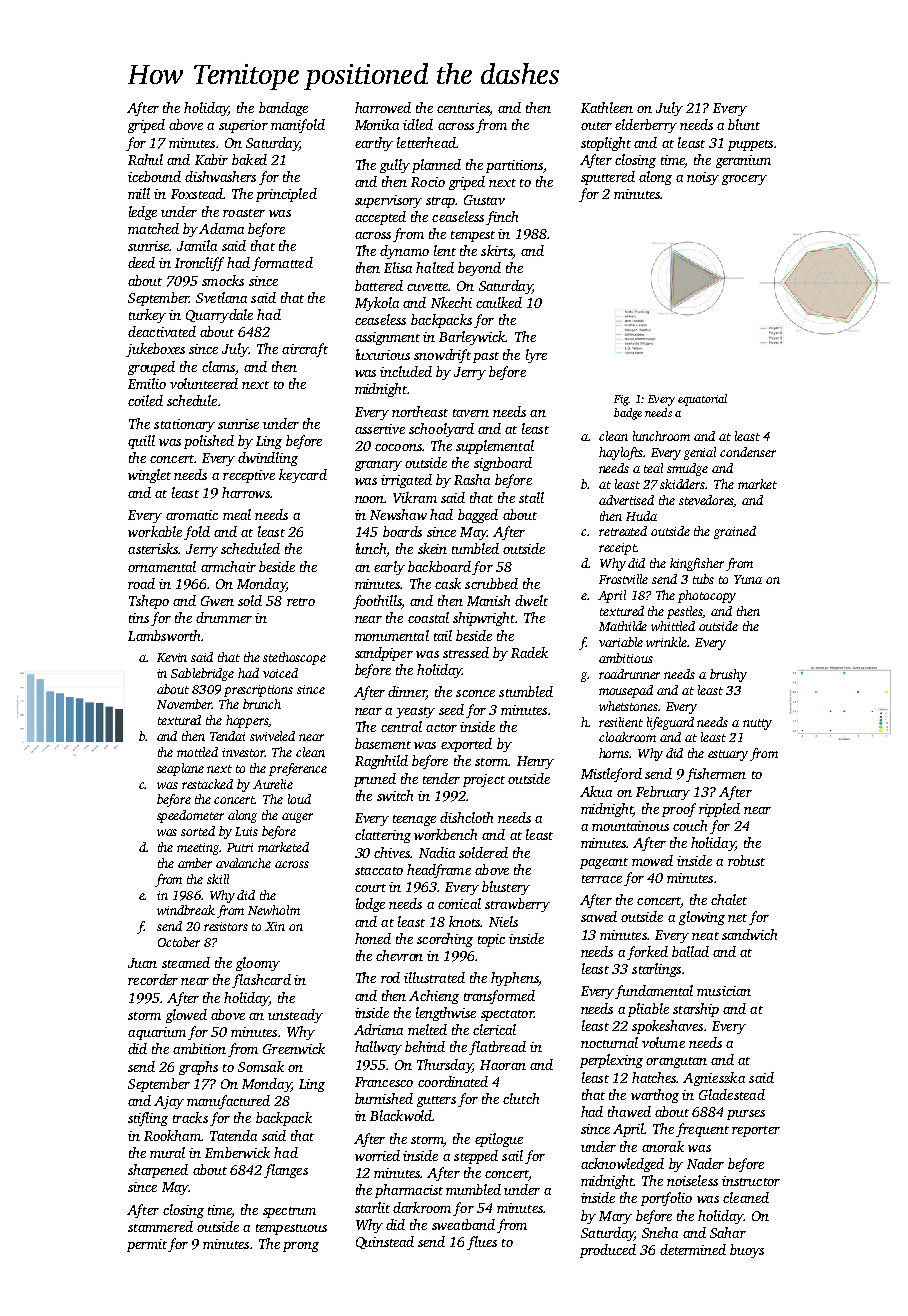 The width and height of the page is (908, 1316). I want to click on prong, so click(301, 1247).
